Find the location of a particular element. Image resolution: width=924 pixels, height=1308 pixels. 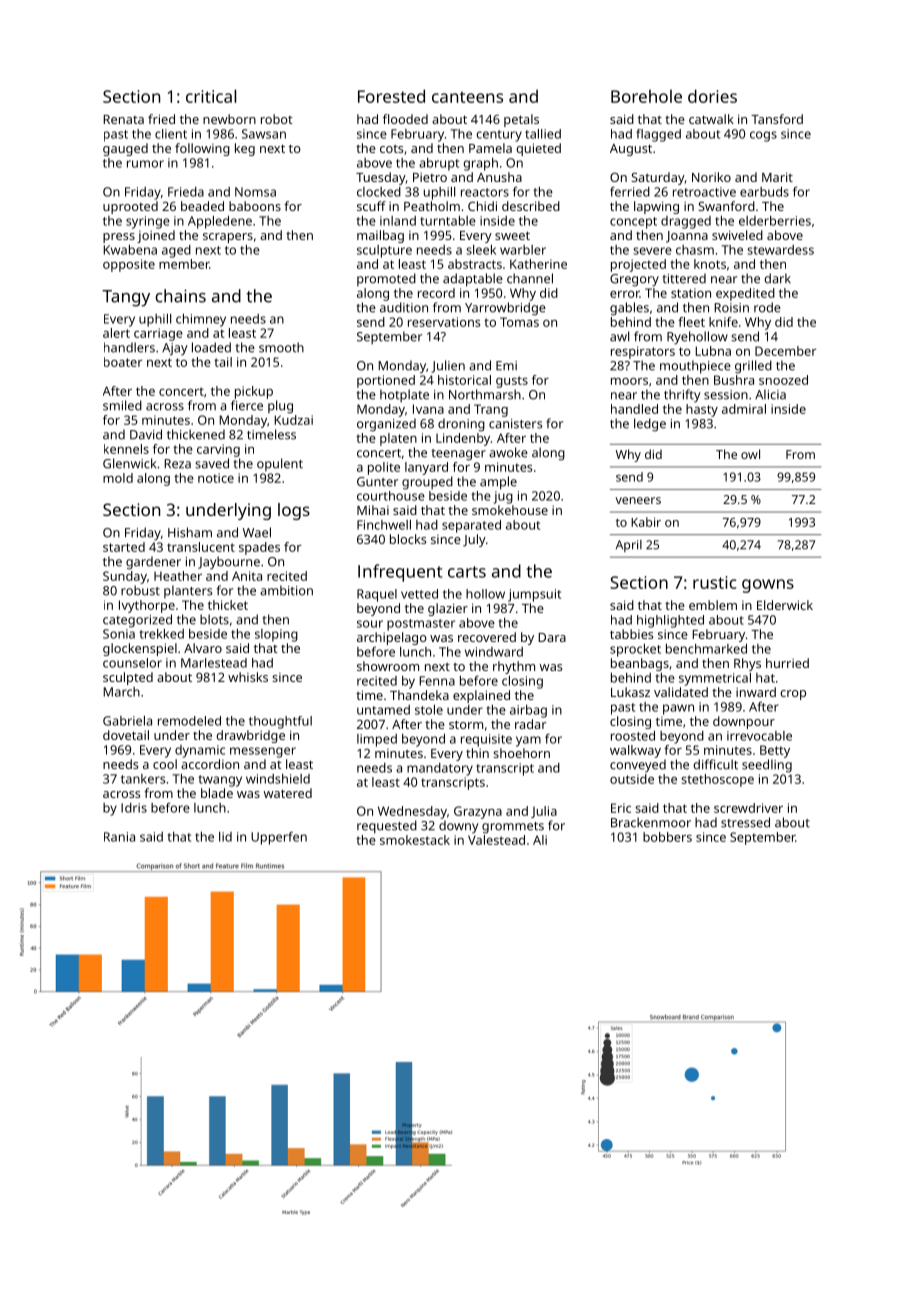

Infrequent is located at coordinates (400, 573).
